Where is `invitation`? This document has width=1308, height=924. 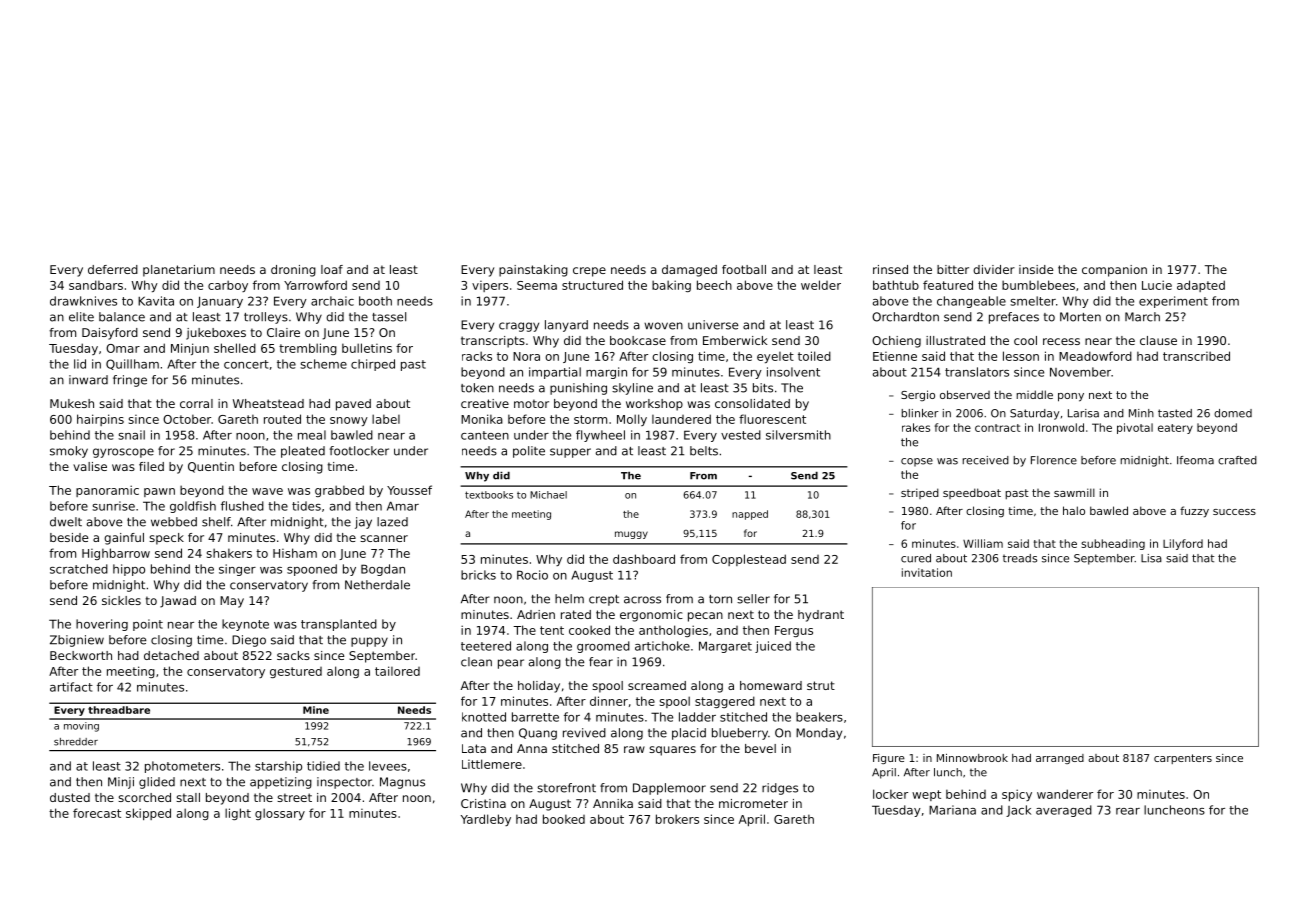 invitation is located at coordinates (927, 572).
